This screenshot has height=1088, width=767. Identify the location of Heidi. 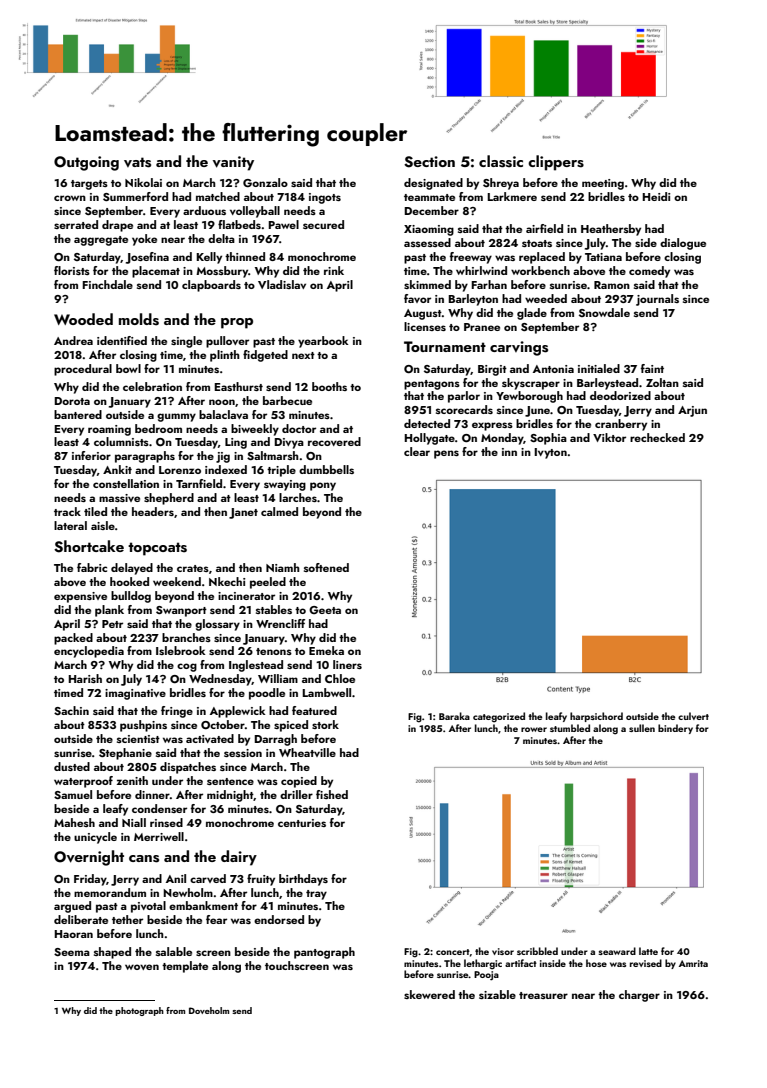
(656, 196).
